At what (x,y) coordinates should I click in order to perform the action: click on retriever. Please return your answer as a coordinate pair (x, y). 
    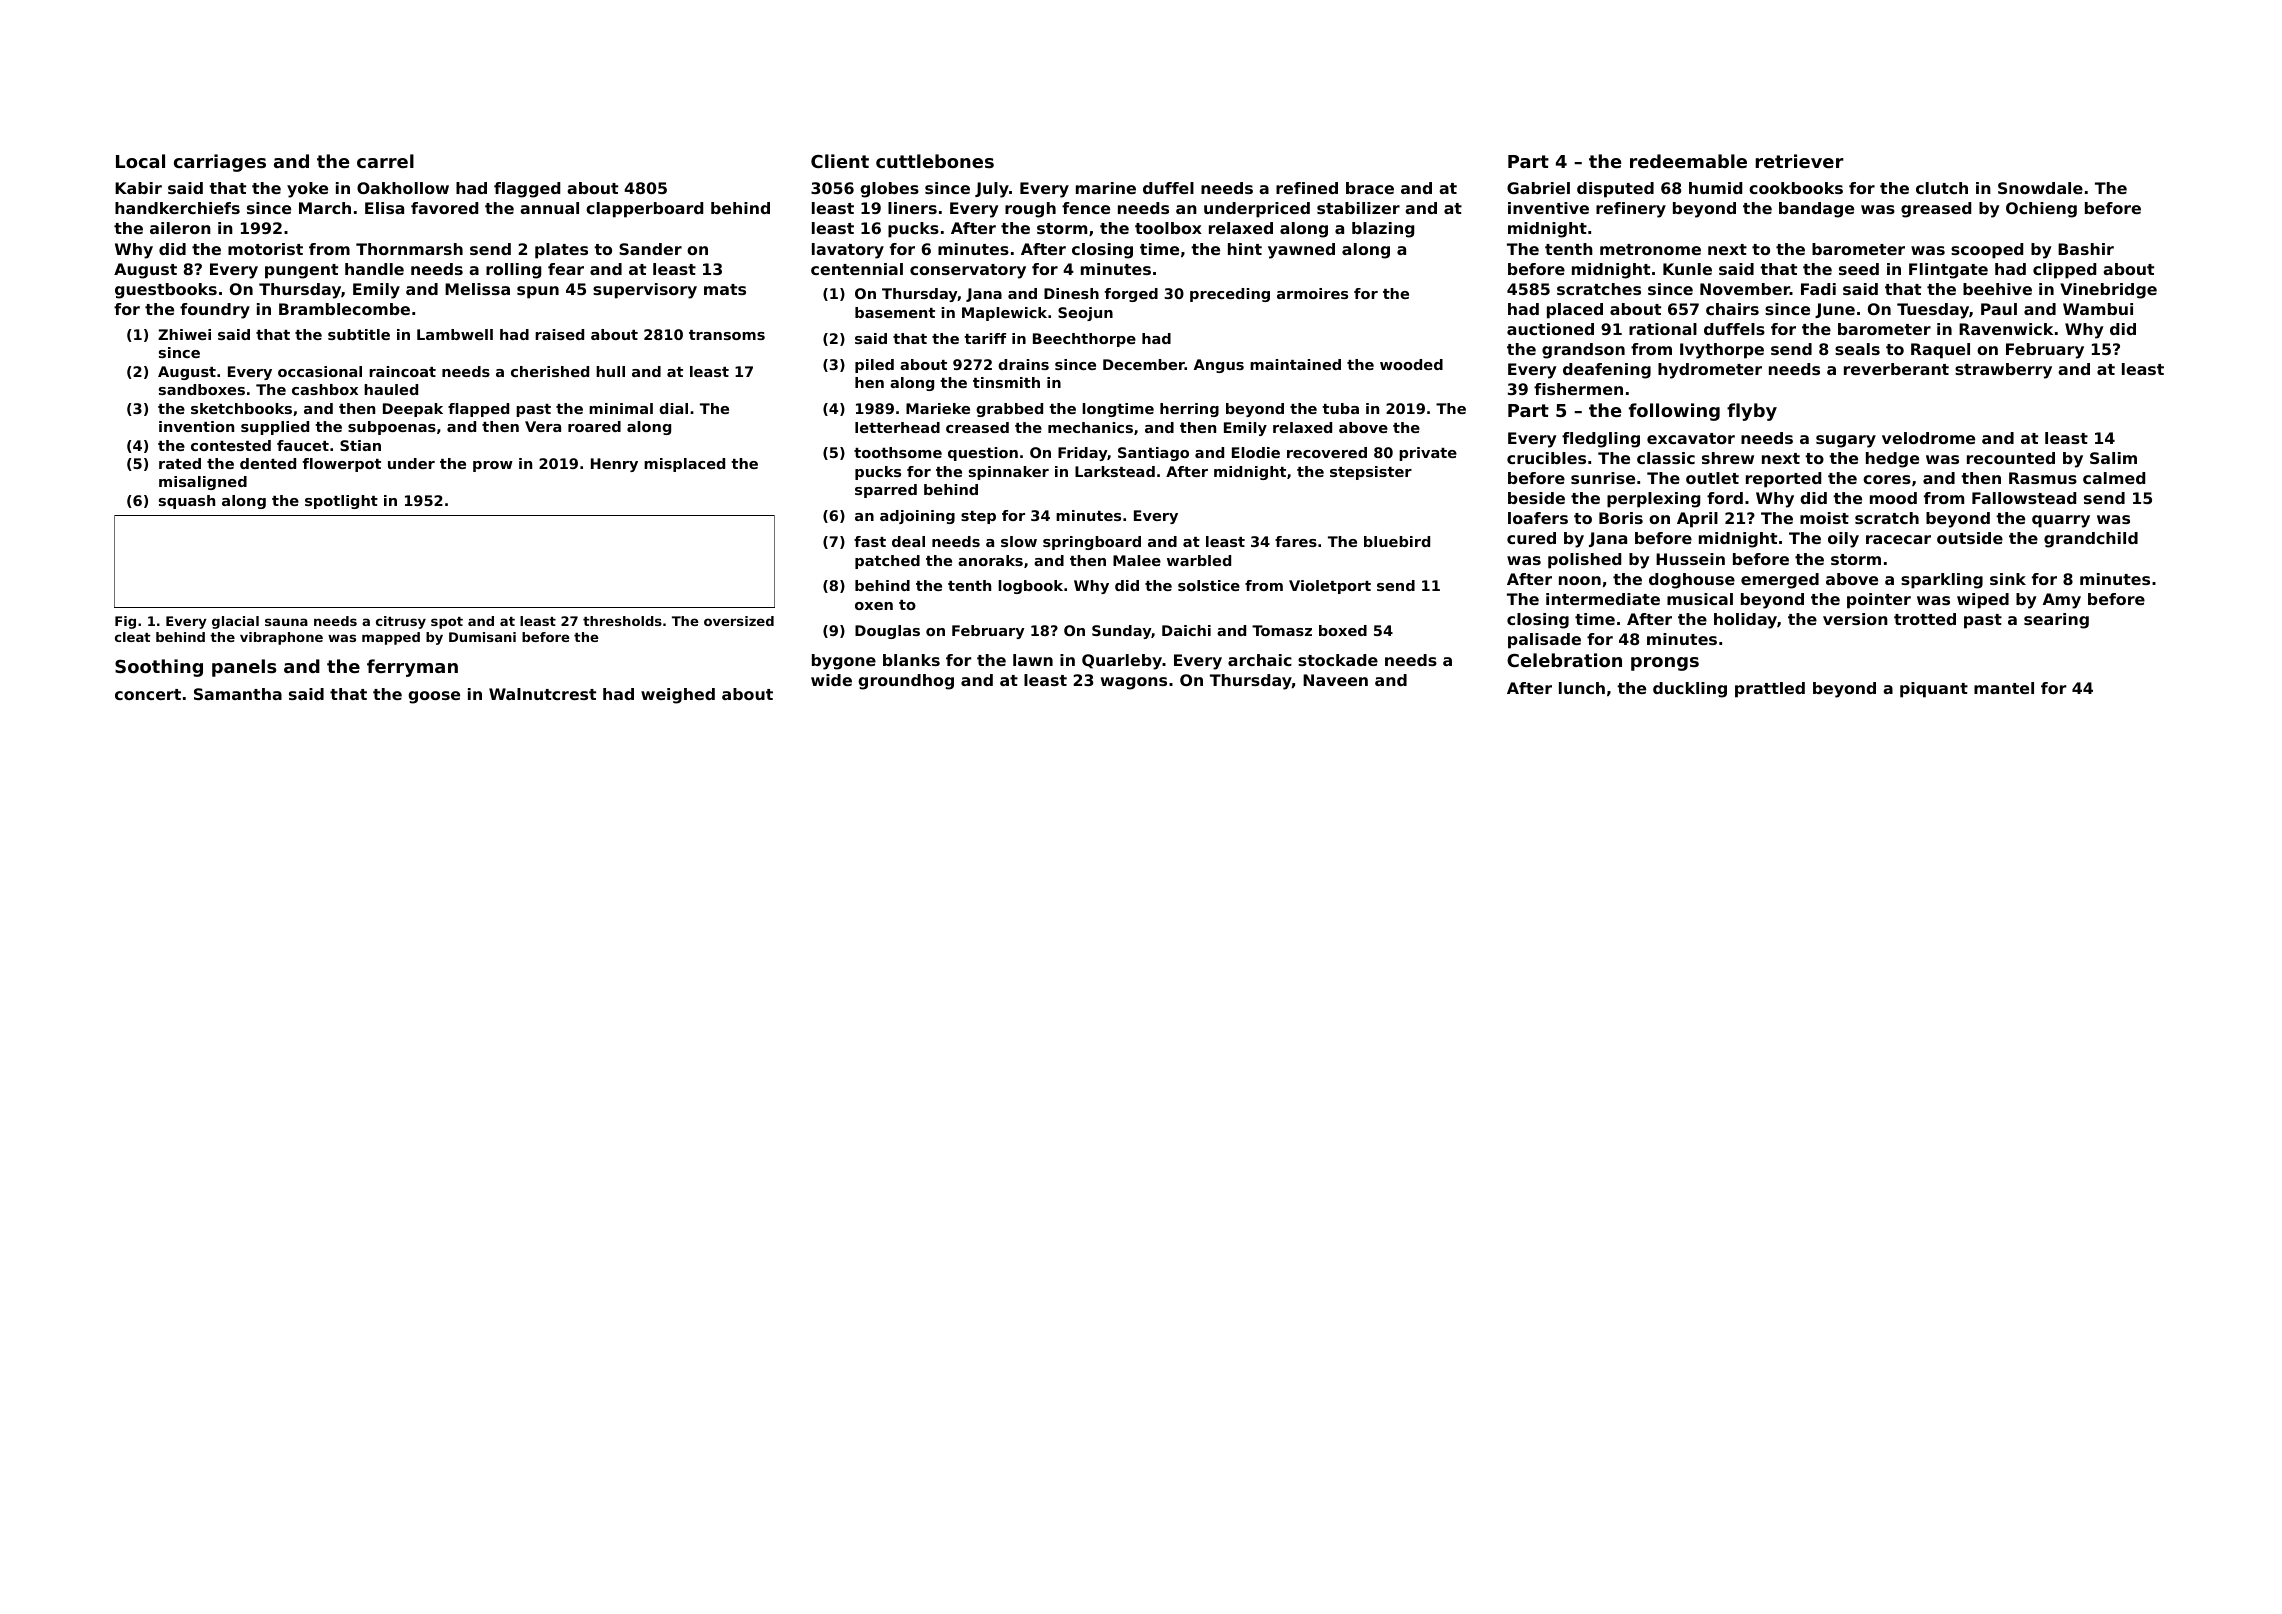
    Looking at the image, I should click on (1799, 161).
